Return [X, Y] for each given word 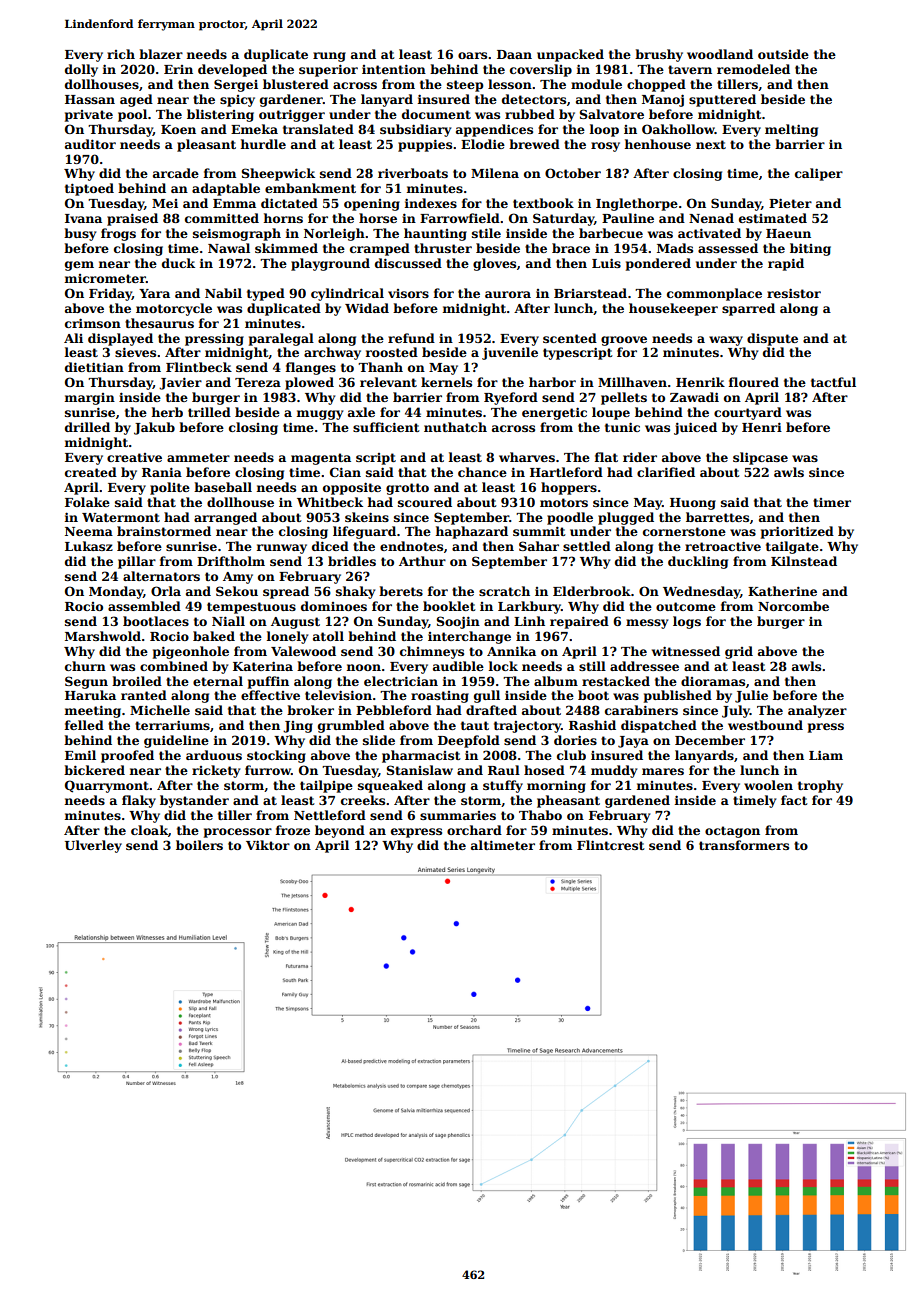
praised [132, 219]
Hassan [90, 99]
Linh [529, 621]
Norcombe [793, 606]
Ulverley [93, 846]
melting [791, 130]
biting [810, 249]
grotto [407, 489]
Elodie [483, 144]
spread [286, 592]
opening [372, 205]
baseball [223, 487]
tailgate [792, 547]
